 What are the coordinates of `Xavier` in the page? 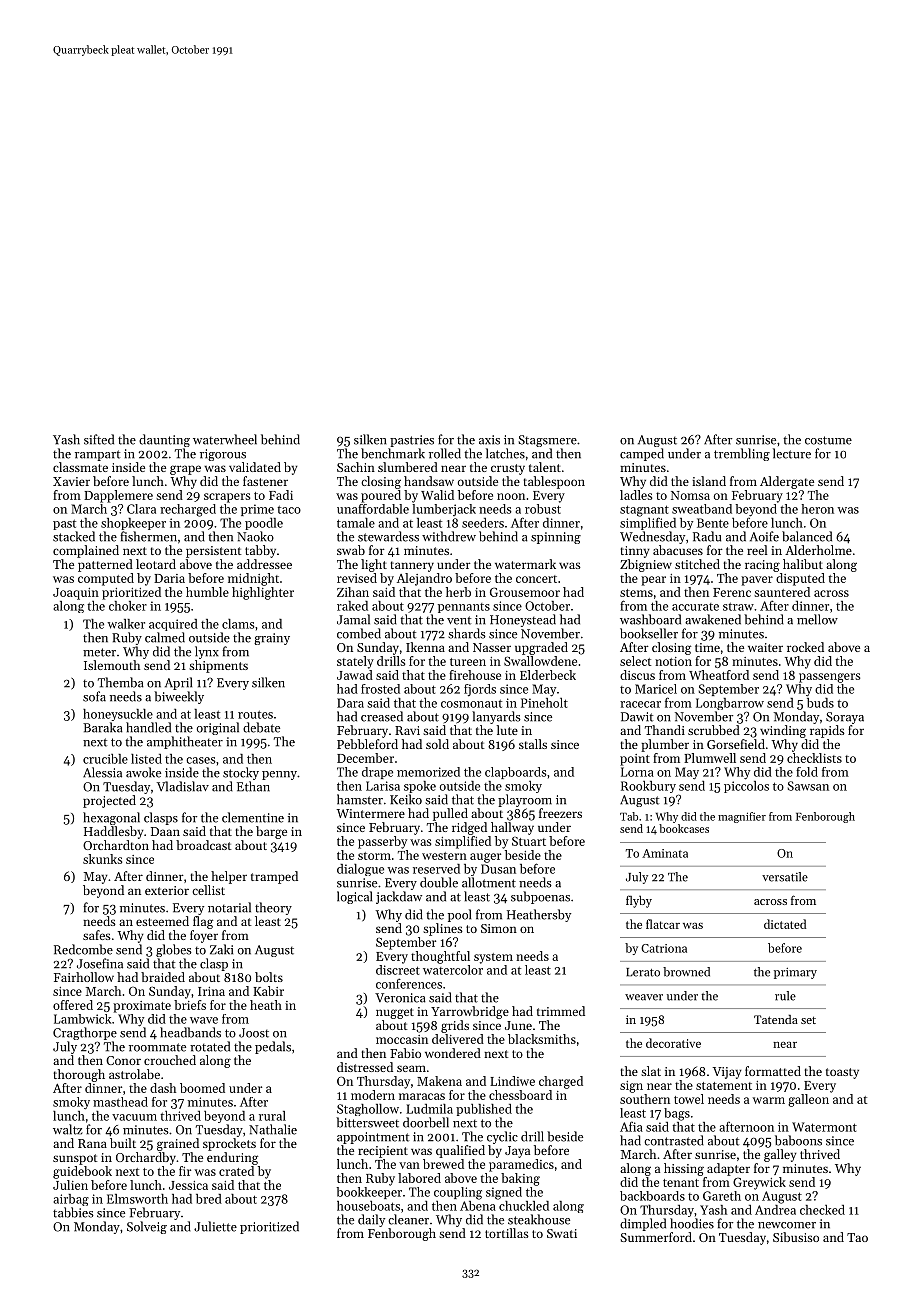 It's located at (71, 481).
